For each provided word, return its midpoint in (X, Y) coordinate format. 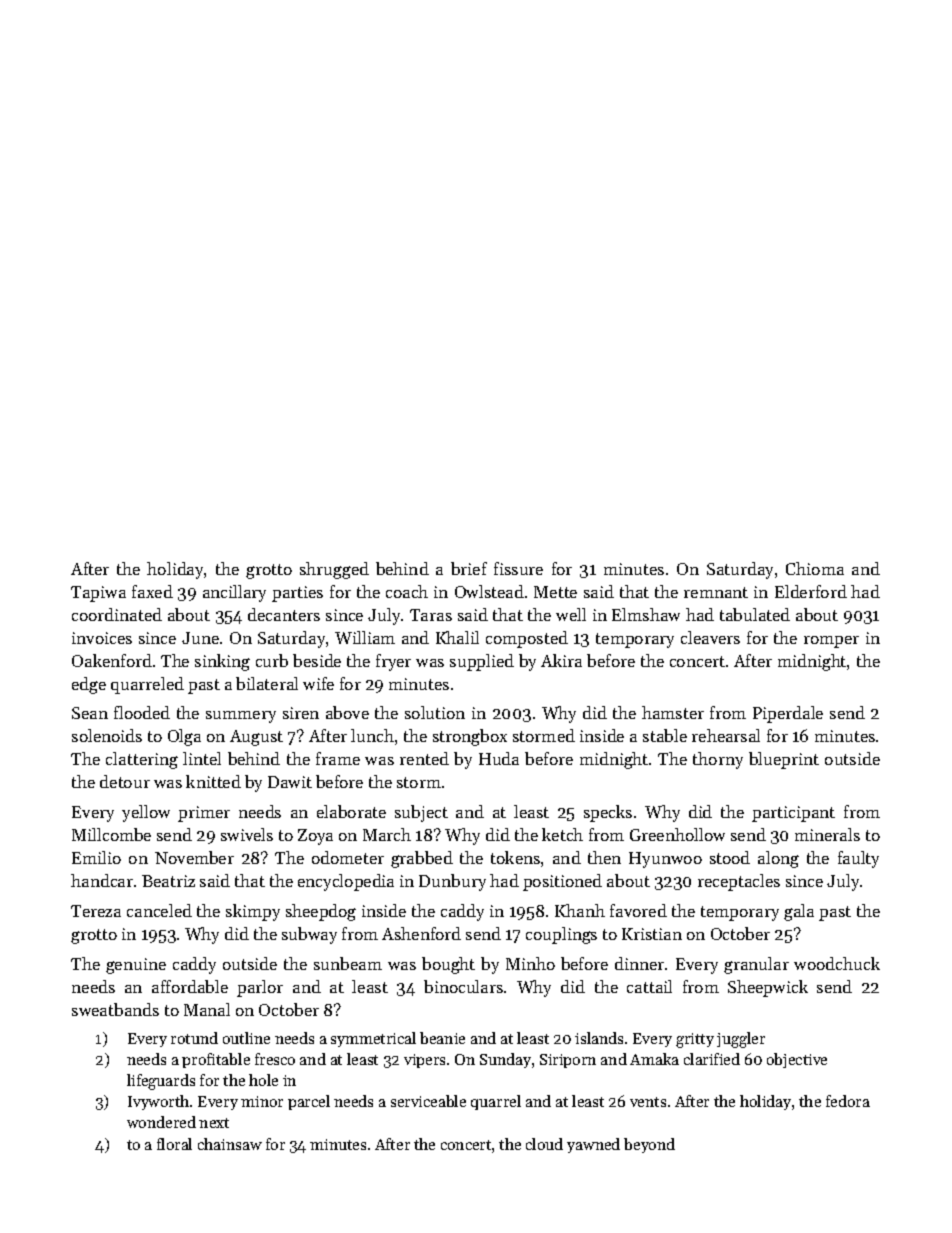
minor (262, 1101)
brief (469, 568)
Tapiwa (98, 594)
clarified (712, 1059)
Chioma (815, 568)
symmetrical (373, 1039)
